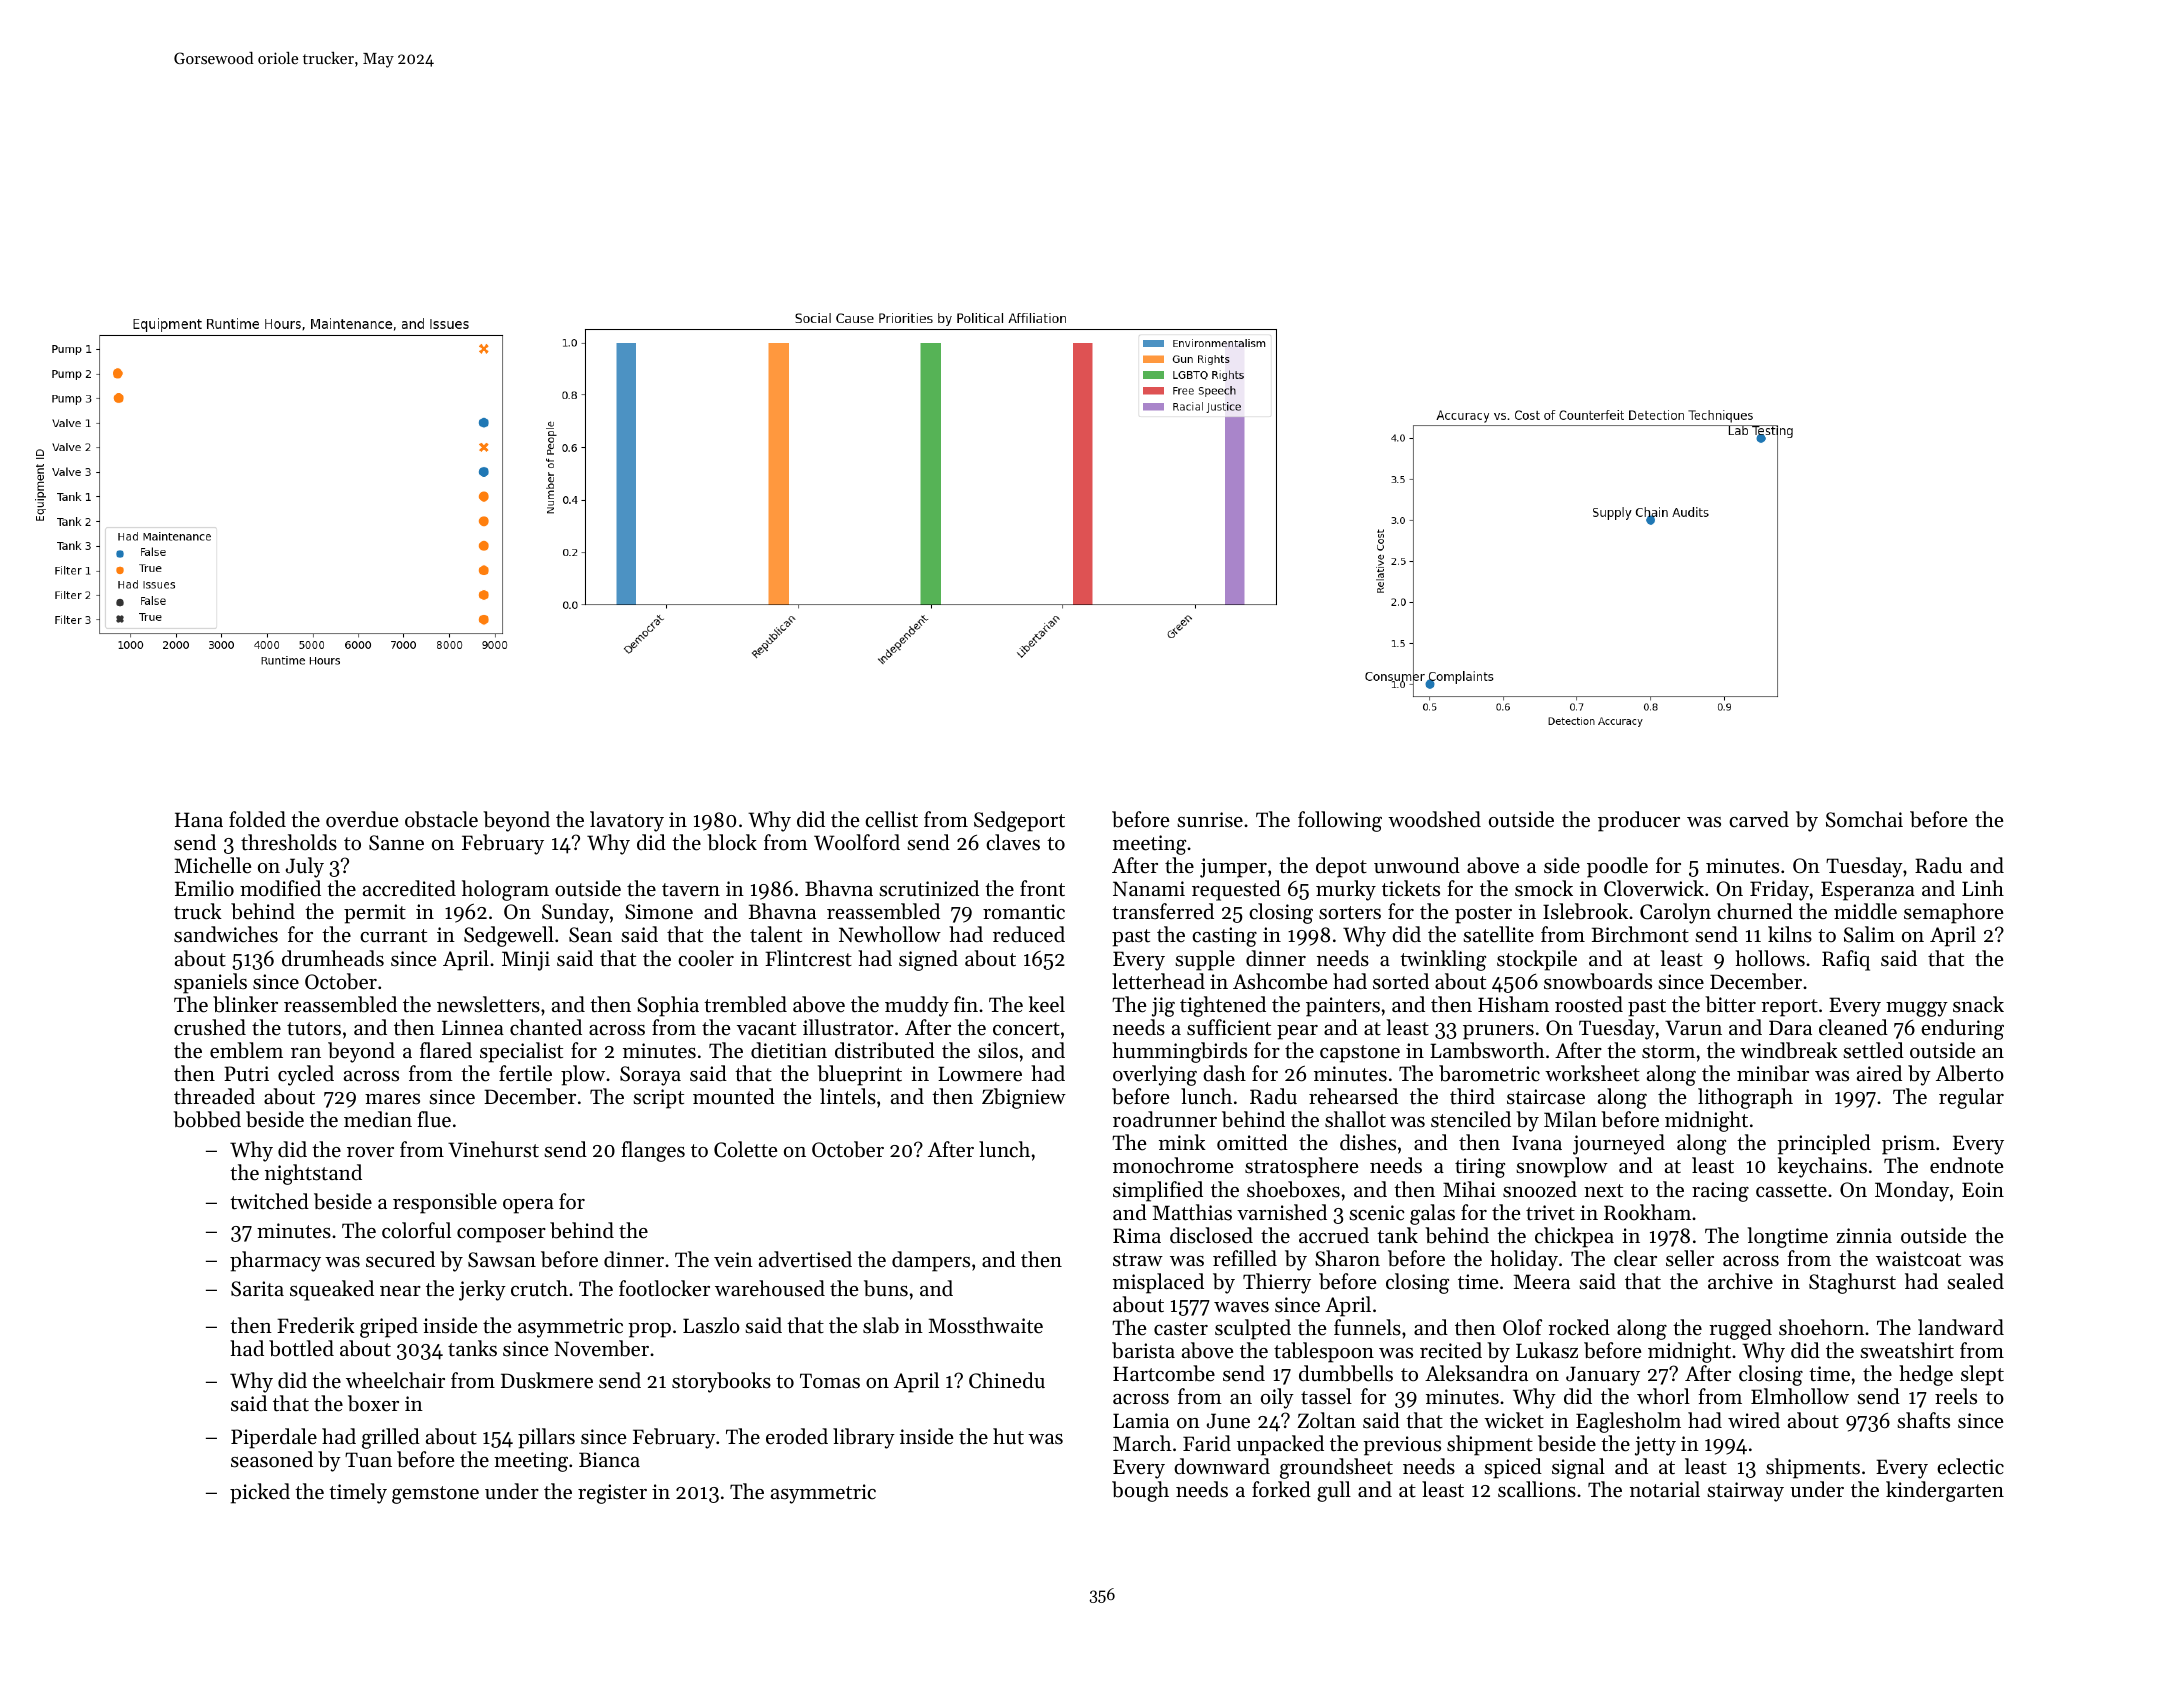 The height and width of the screenshot is (1683, 2178). I want to click on overdue, so click(362, 819).
